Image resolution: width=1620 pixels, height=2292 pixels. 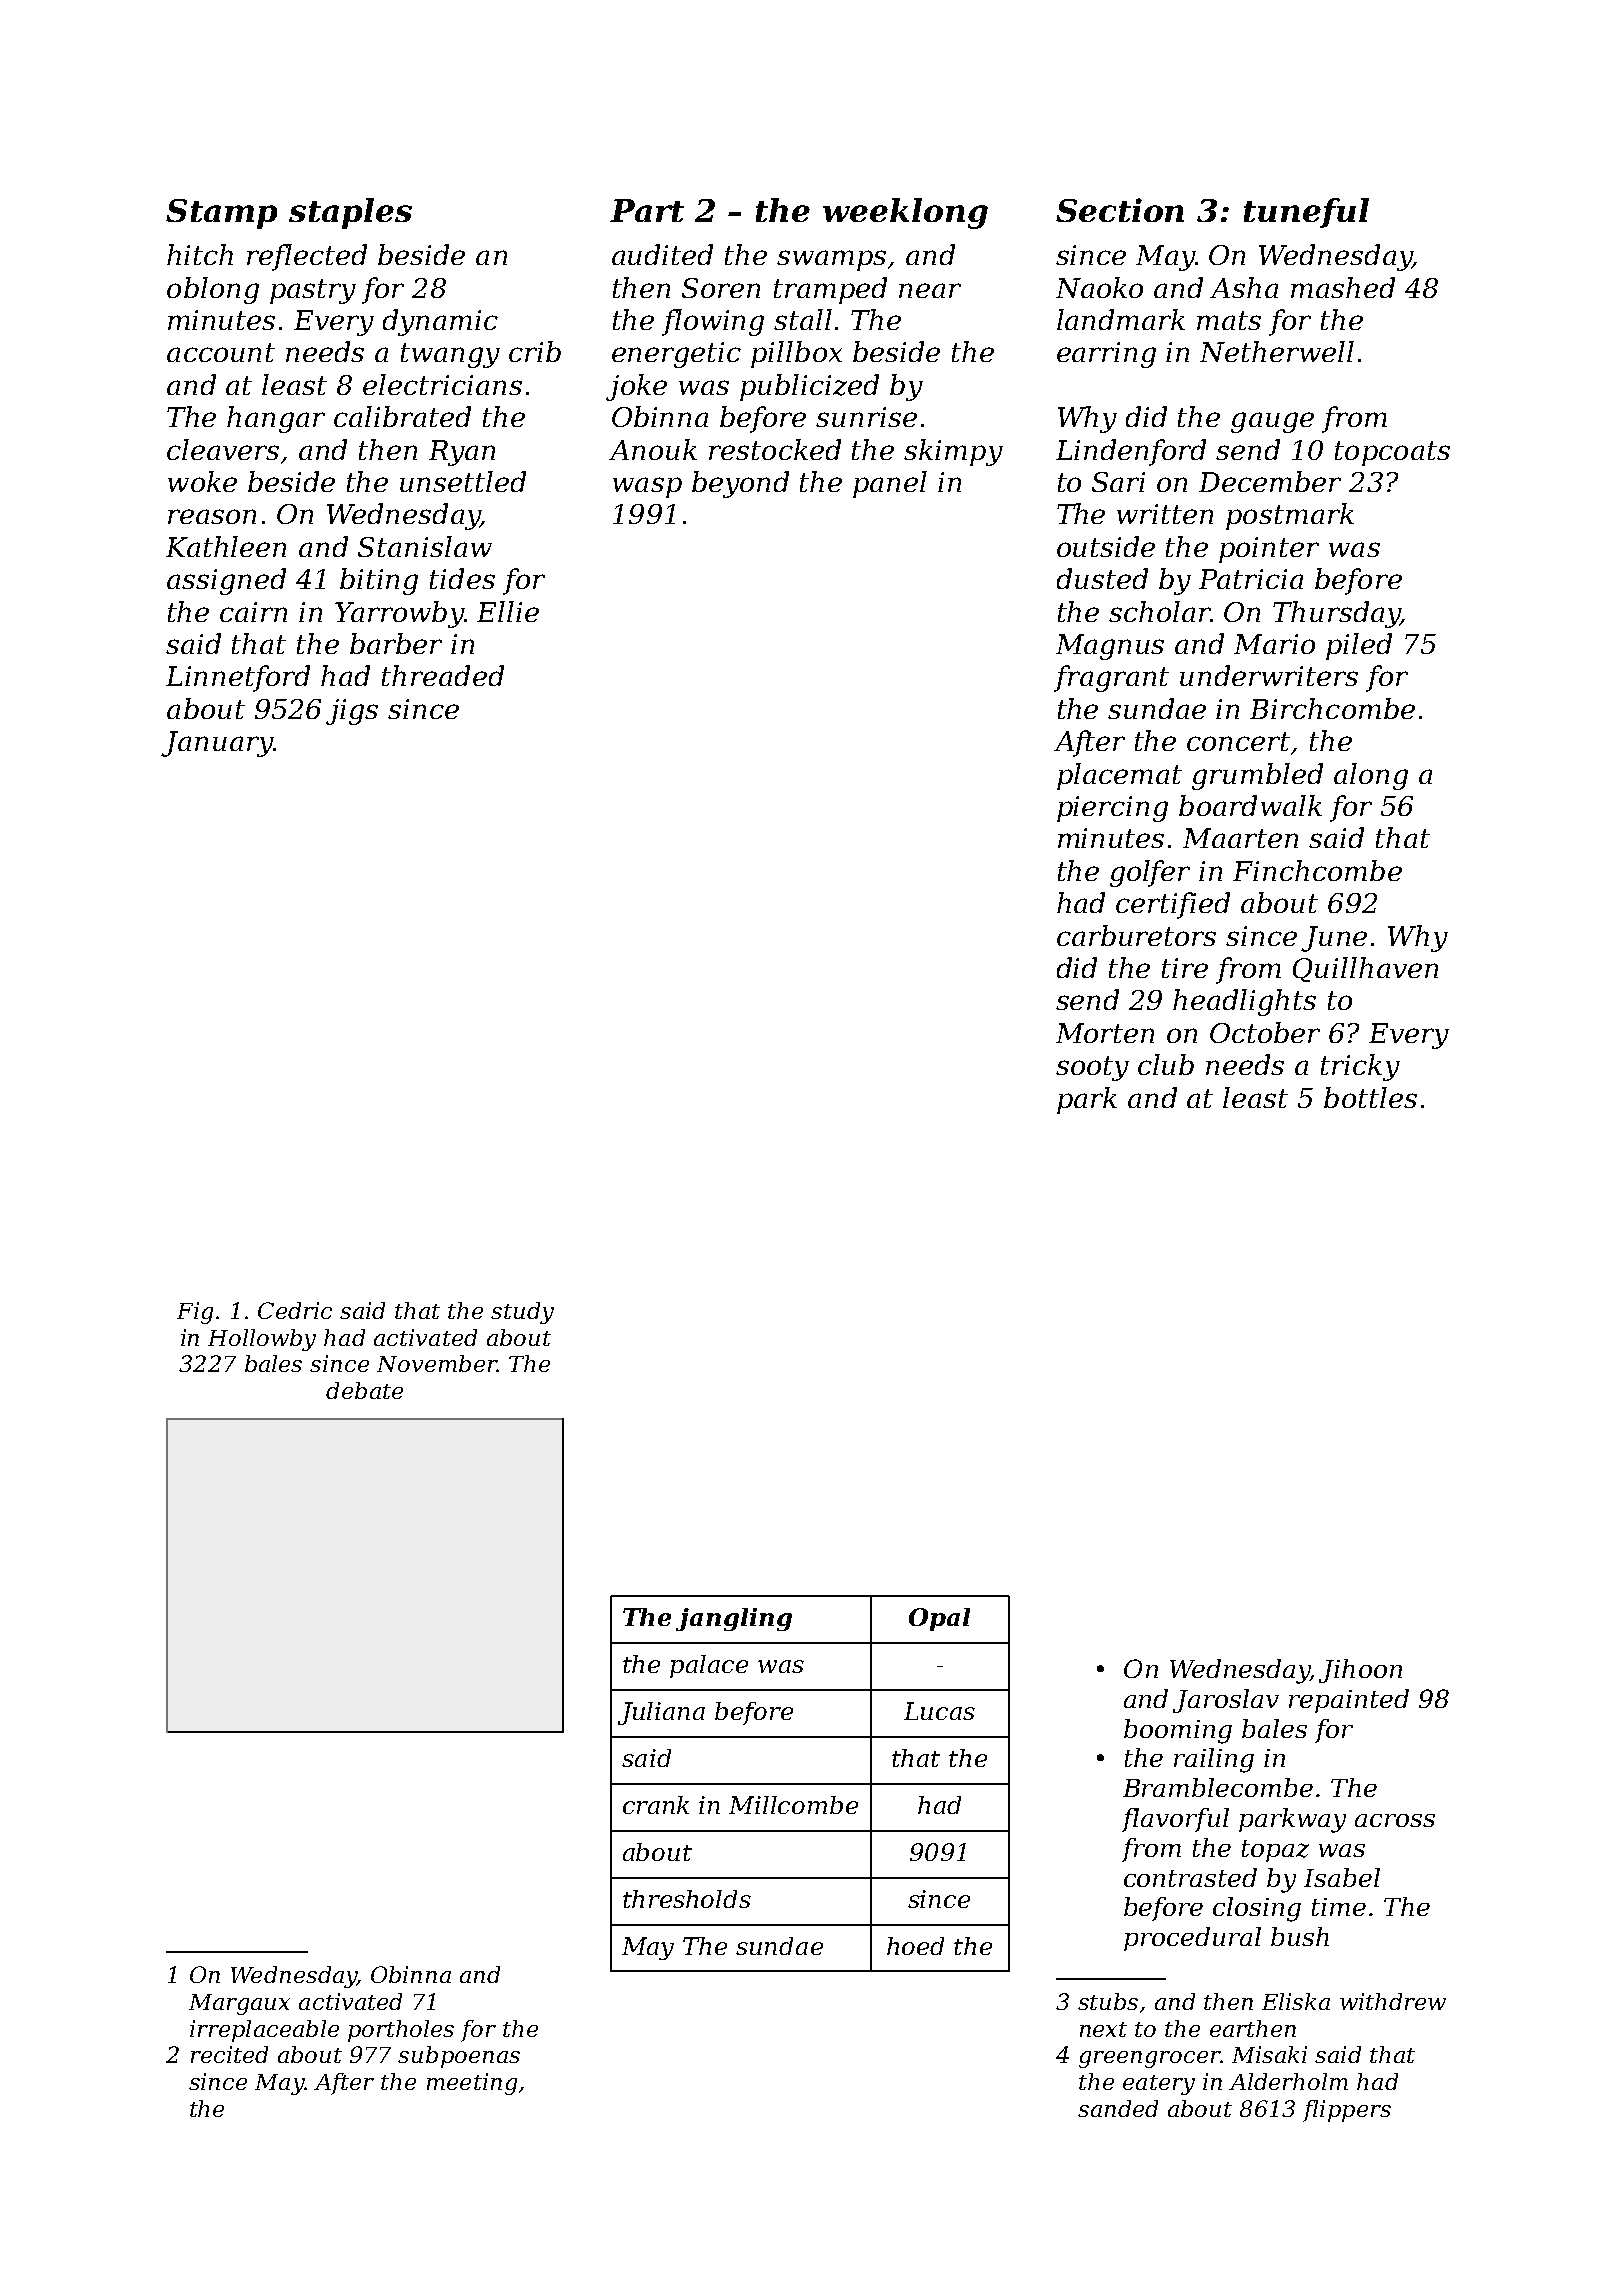 What do you see at coordinates (1111, 678) in the image?
I see `fragrant` at bounding box center [1111, 678].
